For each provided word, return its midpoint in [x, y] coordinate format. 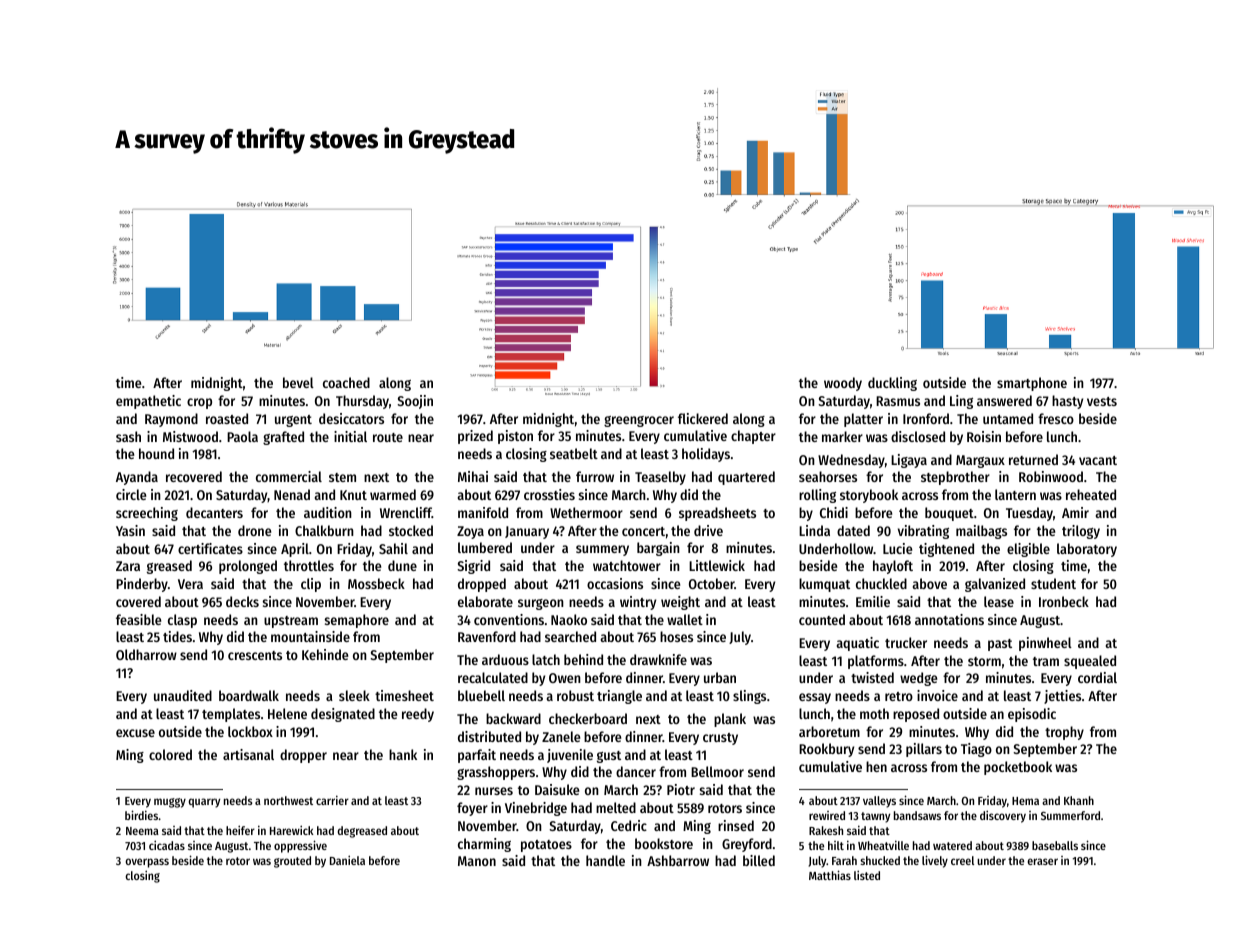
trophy [1064, 733]
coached [346, 382]
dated [853, 530]
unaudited [183, 695]
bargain [658, 549]
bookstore [664, 843]
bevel [298, 382]
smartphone [1032, 384]
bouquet [949, 514]
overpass [147, 863]
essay [815, 698]
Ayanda [137, 478]
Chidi [834, 512]
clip [311, 585]
